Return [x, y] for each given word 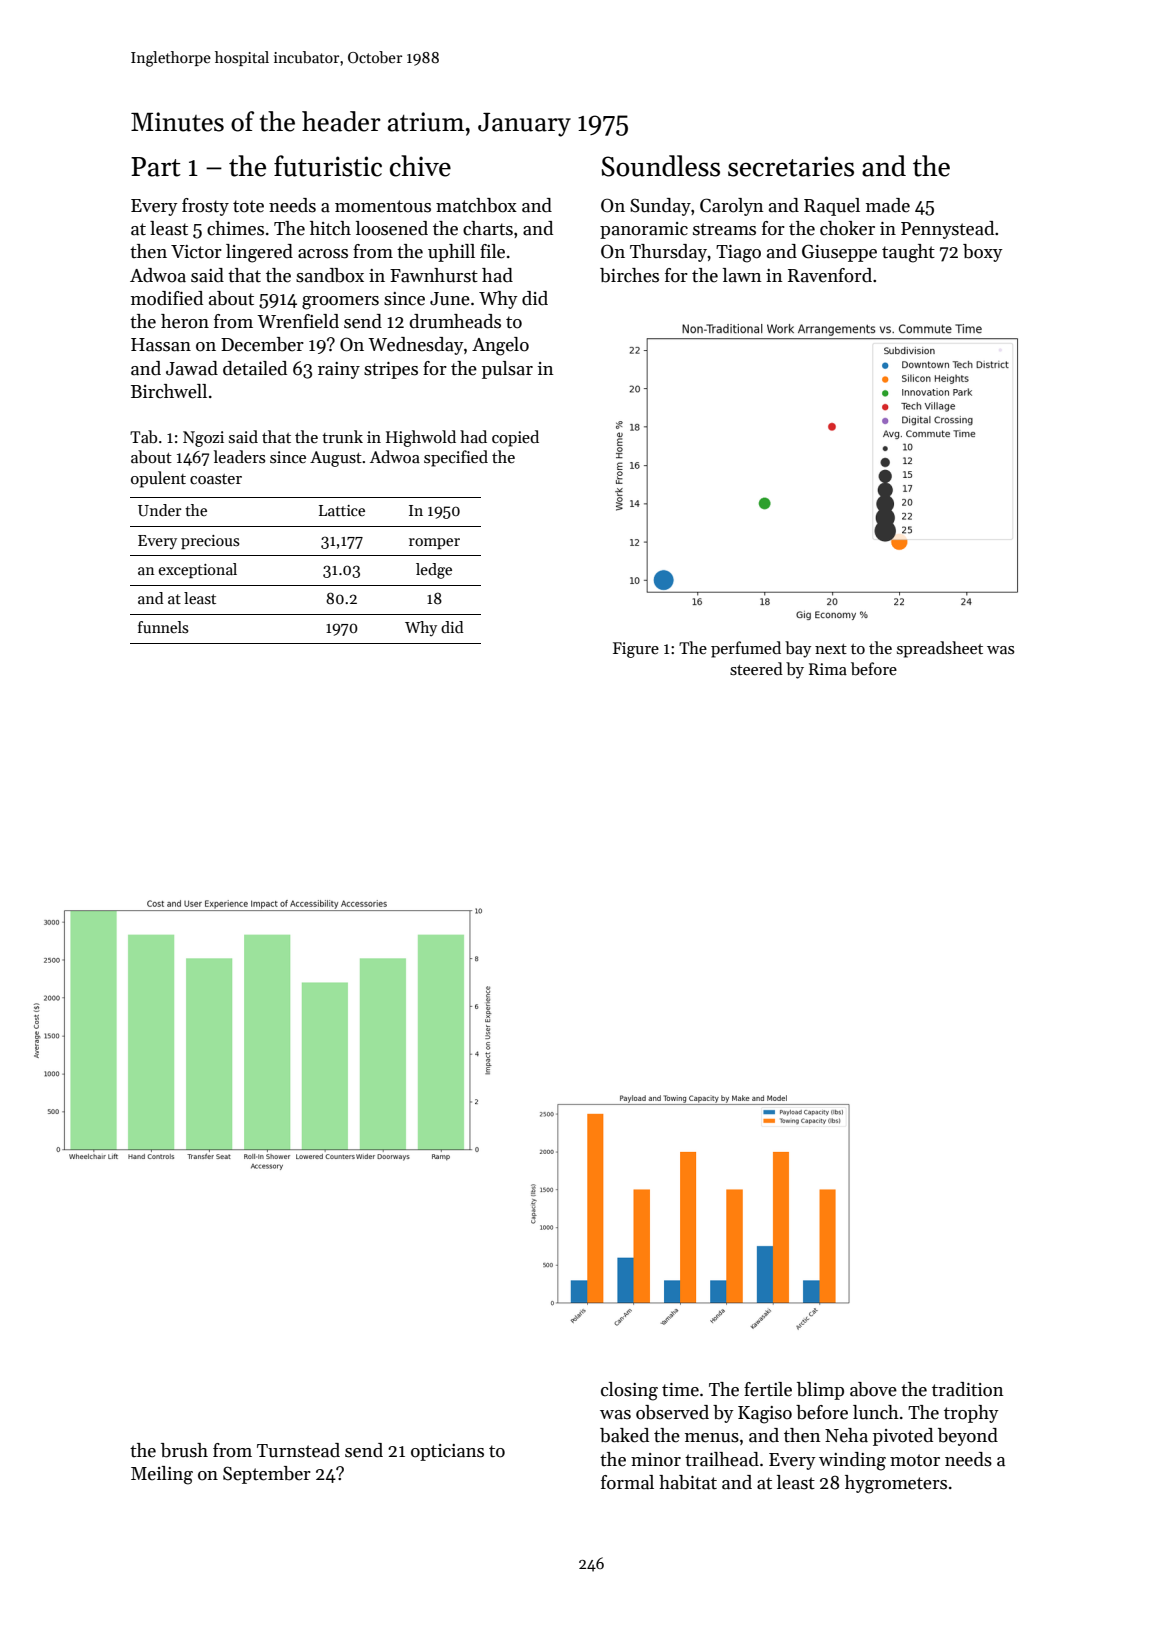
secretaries [791, 166]
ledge [434, 571]
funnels [163, 627]
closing [629, 1391]
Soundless [660, 166]
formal [627, 1482]
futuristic [328, 166]
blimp [820, 1391]
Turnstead [298, 1450]
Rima [828, 669]
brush [184, 1450]
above [873, 1389]
